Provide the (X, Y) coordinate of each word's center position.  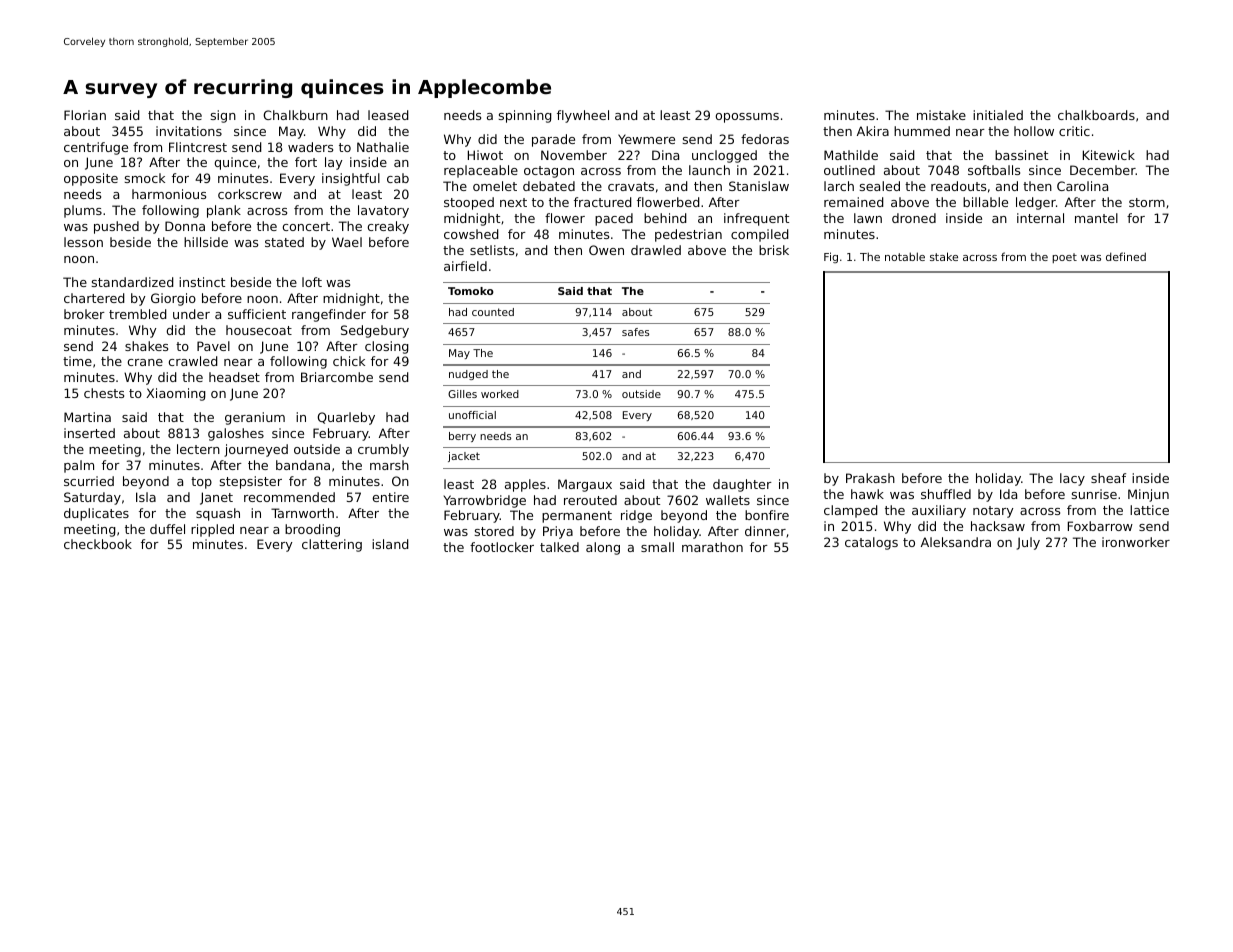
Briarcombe (337, 377)
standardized (133, 282)
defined (1126, 256)
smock (145, 178)
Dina (665, 155)
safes (635, 332)
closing (387, 347)
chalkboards (1096, 115)
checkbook (98, 544)
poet (1064, 258)
